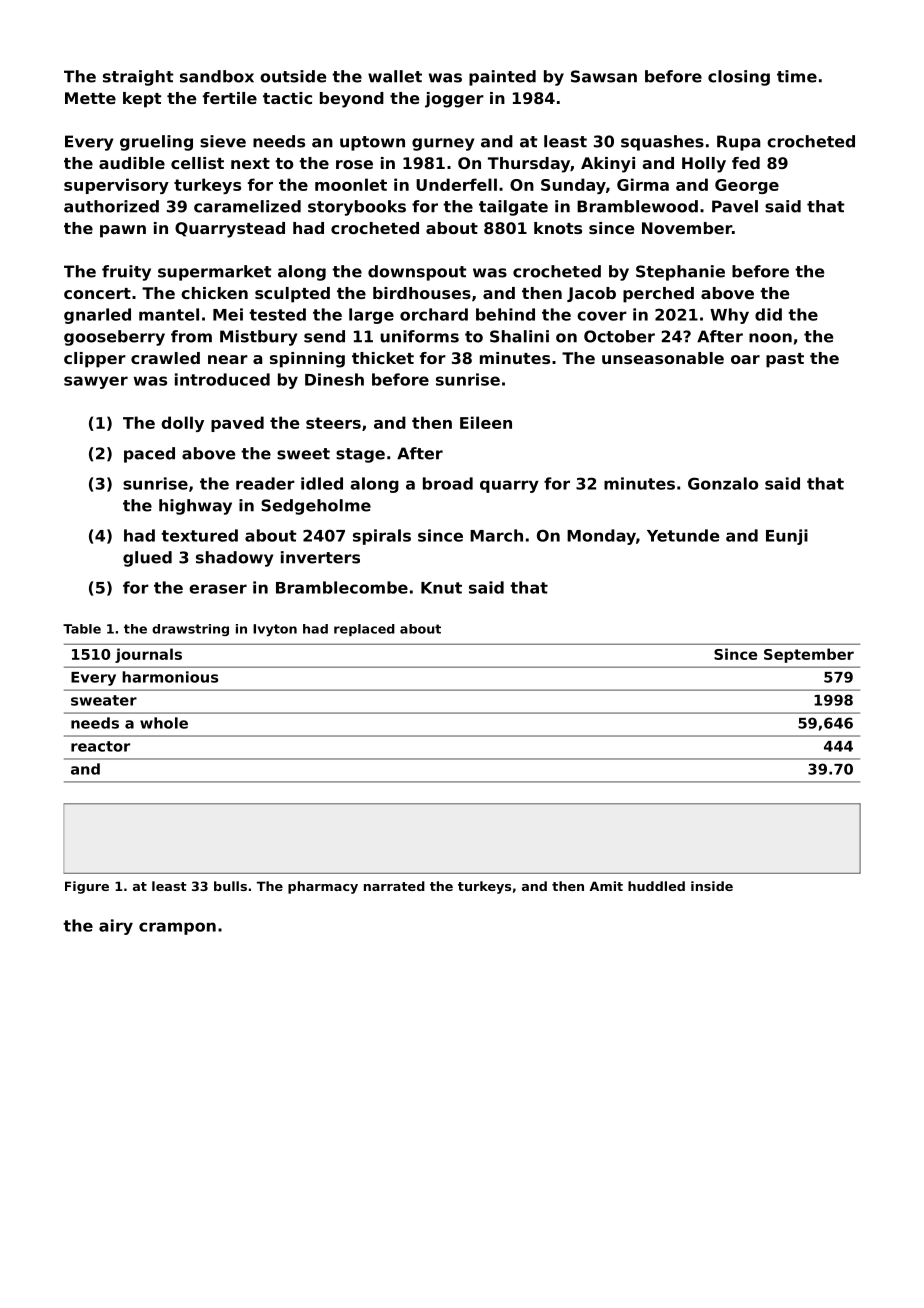 This page has height=1308, width=924. What do you see at coordinates (739, 78) in the page?
I see `closing` at bounding box center [739, 78].
